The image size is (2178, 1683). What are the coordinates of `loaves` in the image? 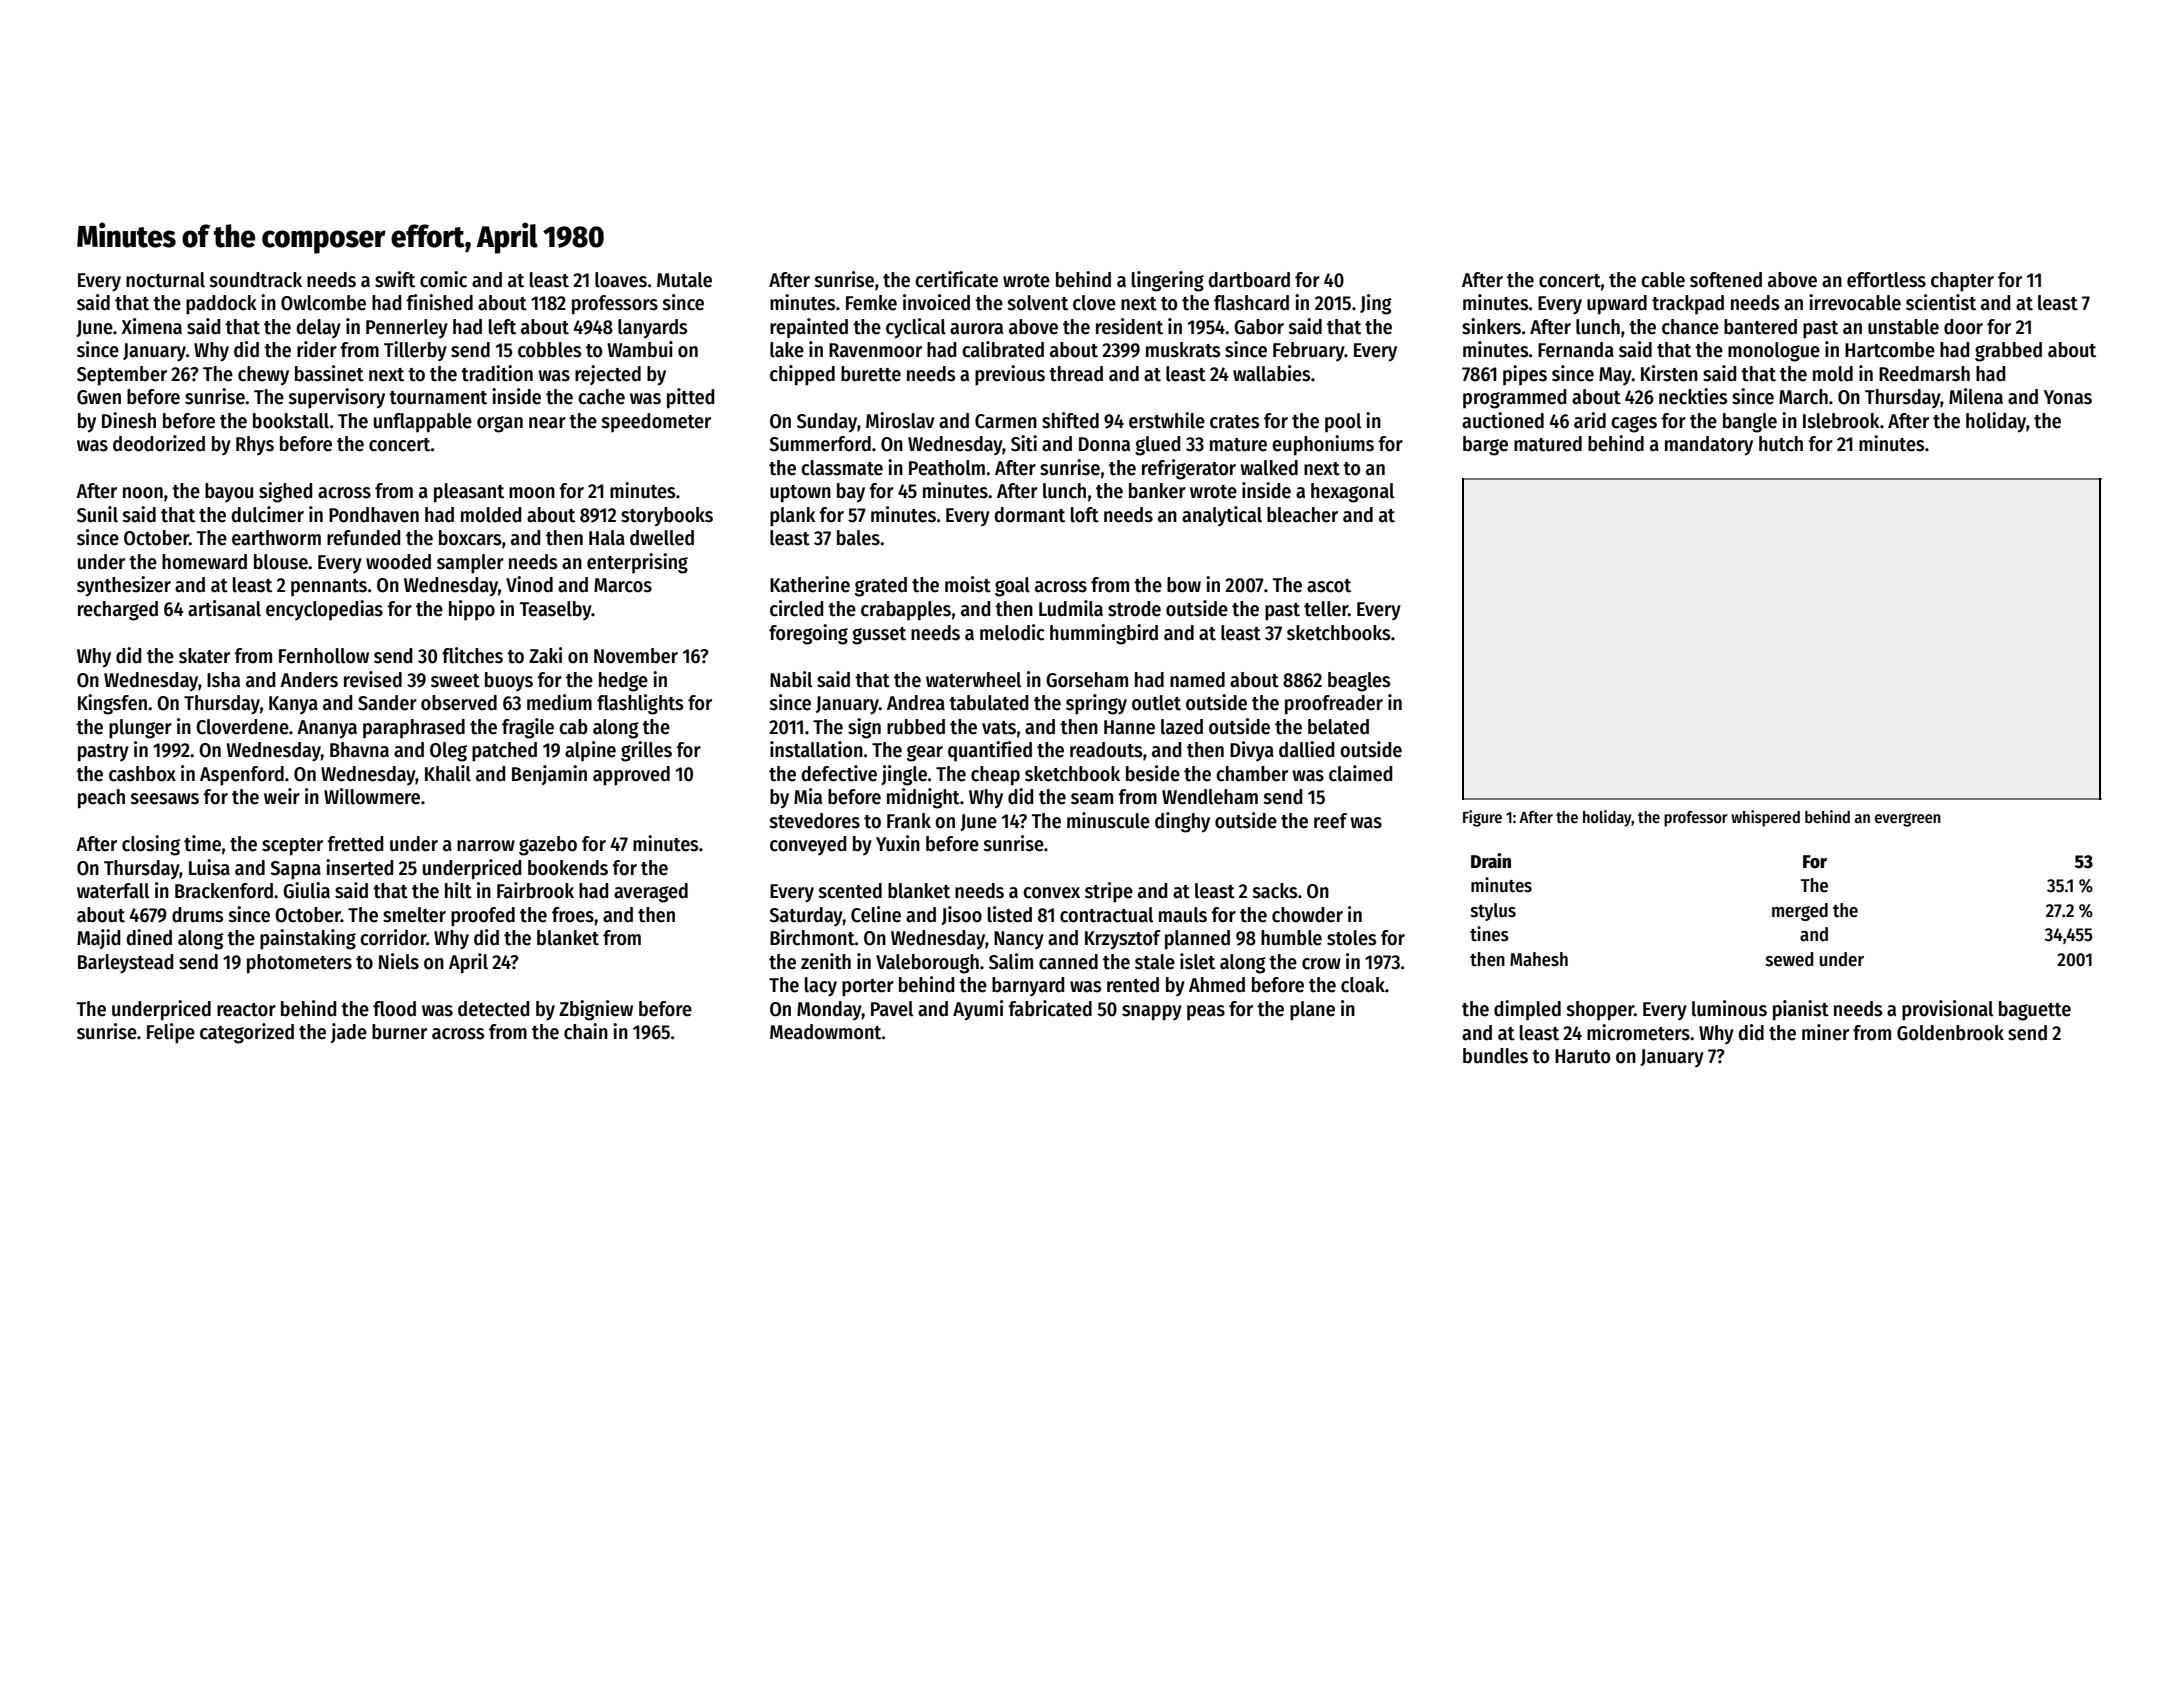 It's located at (621, 280).
